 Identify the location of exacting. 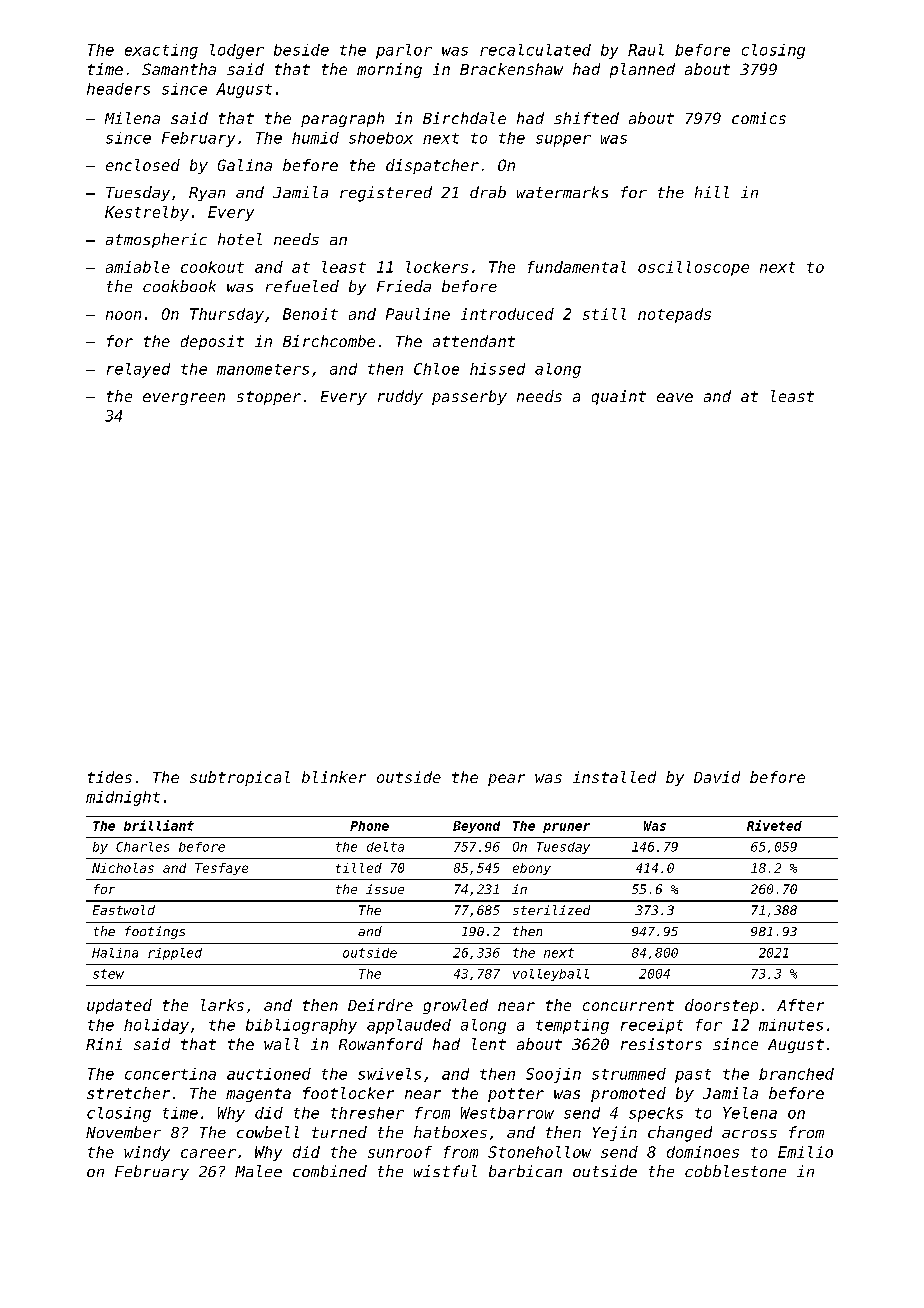
(161, 51).
